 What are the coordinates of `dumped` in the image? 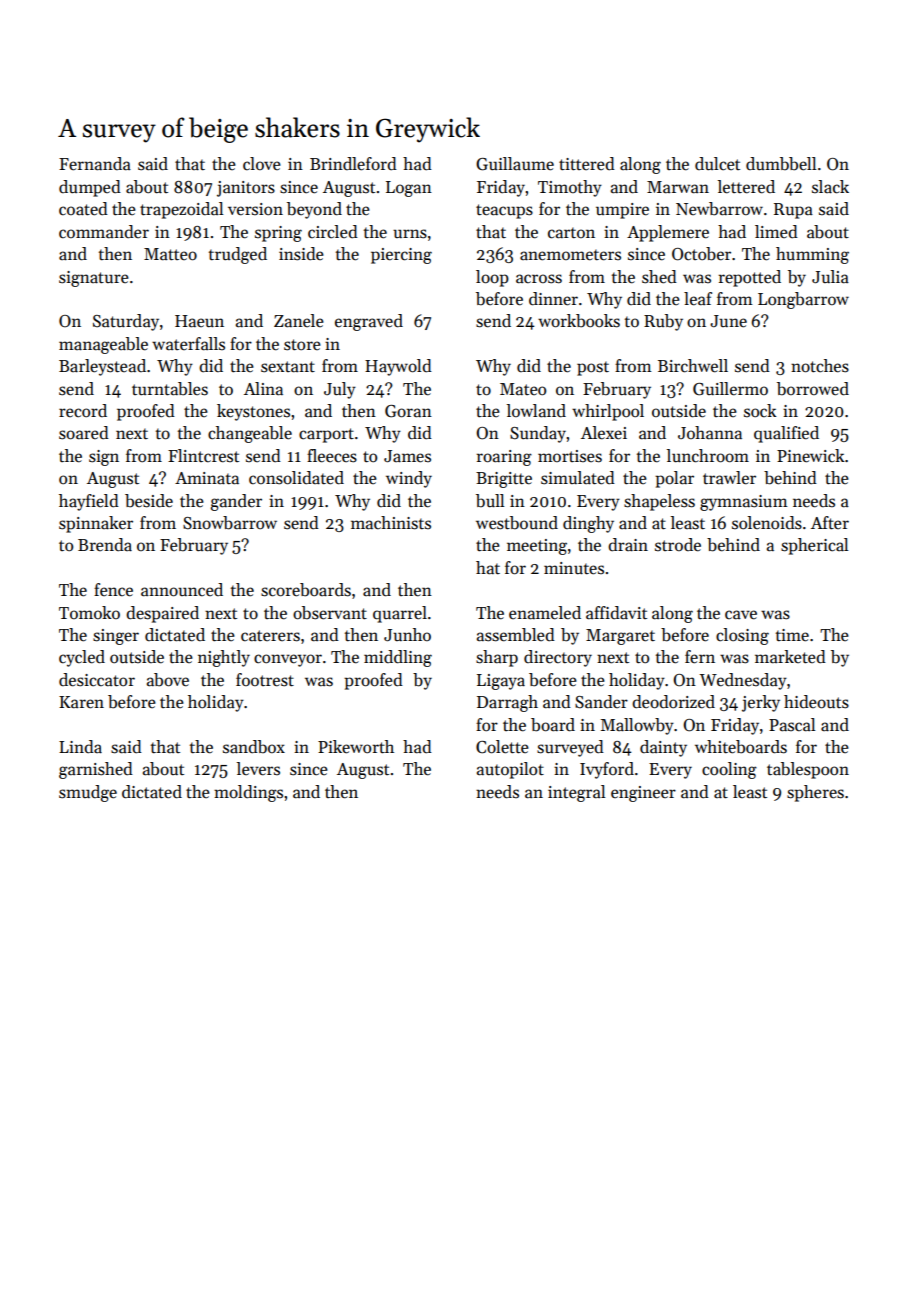 It's located at (90, 188).
